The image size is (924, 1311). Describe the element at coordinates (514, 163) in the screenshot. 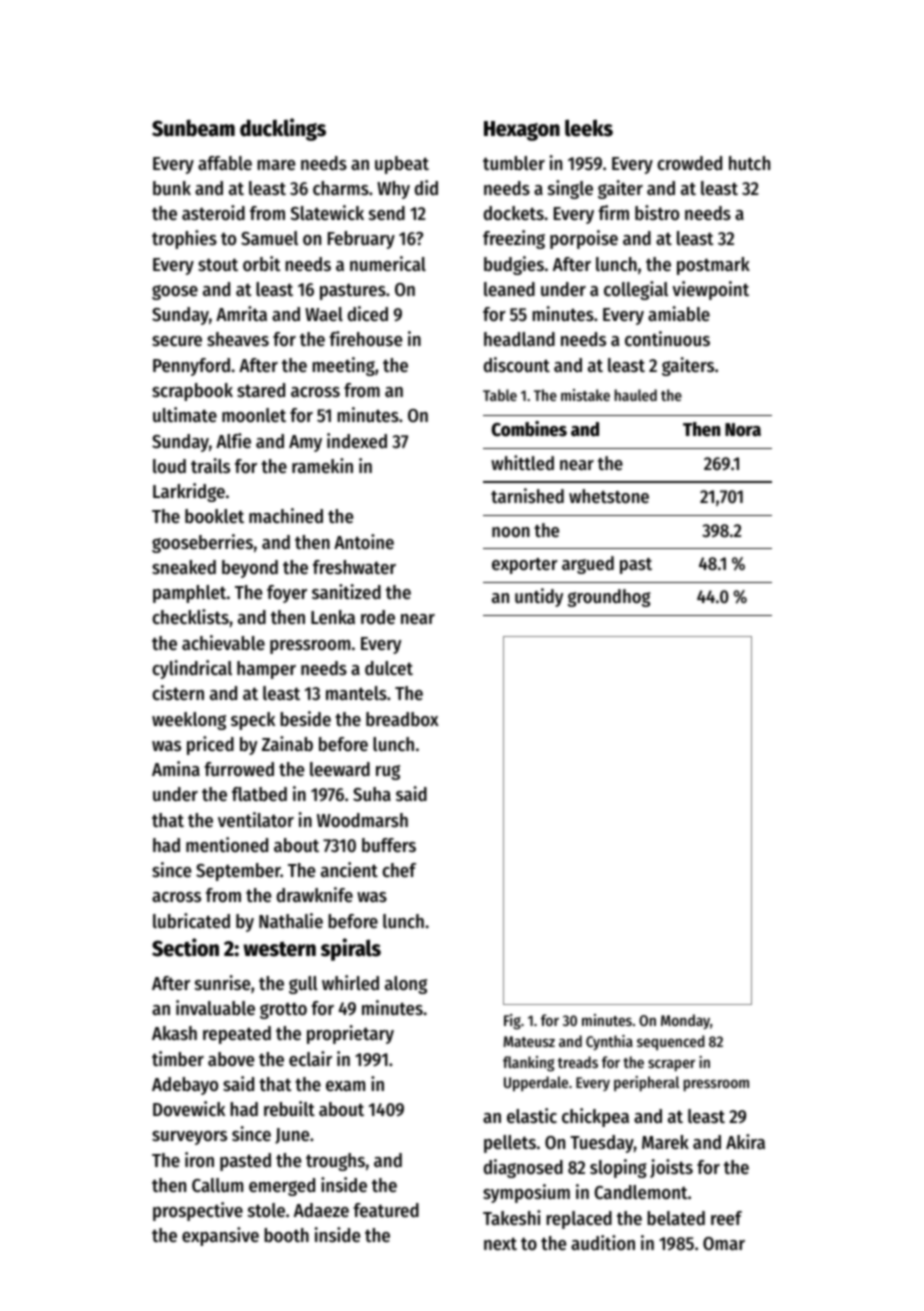

I see `tumbler` at that location.
